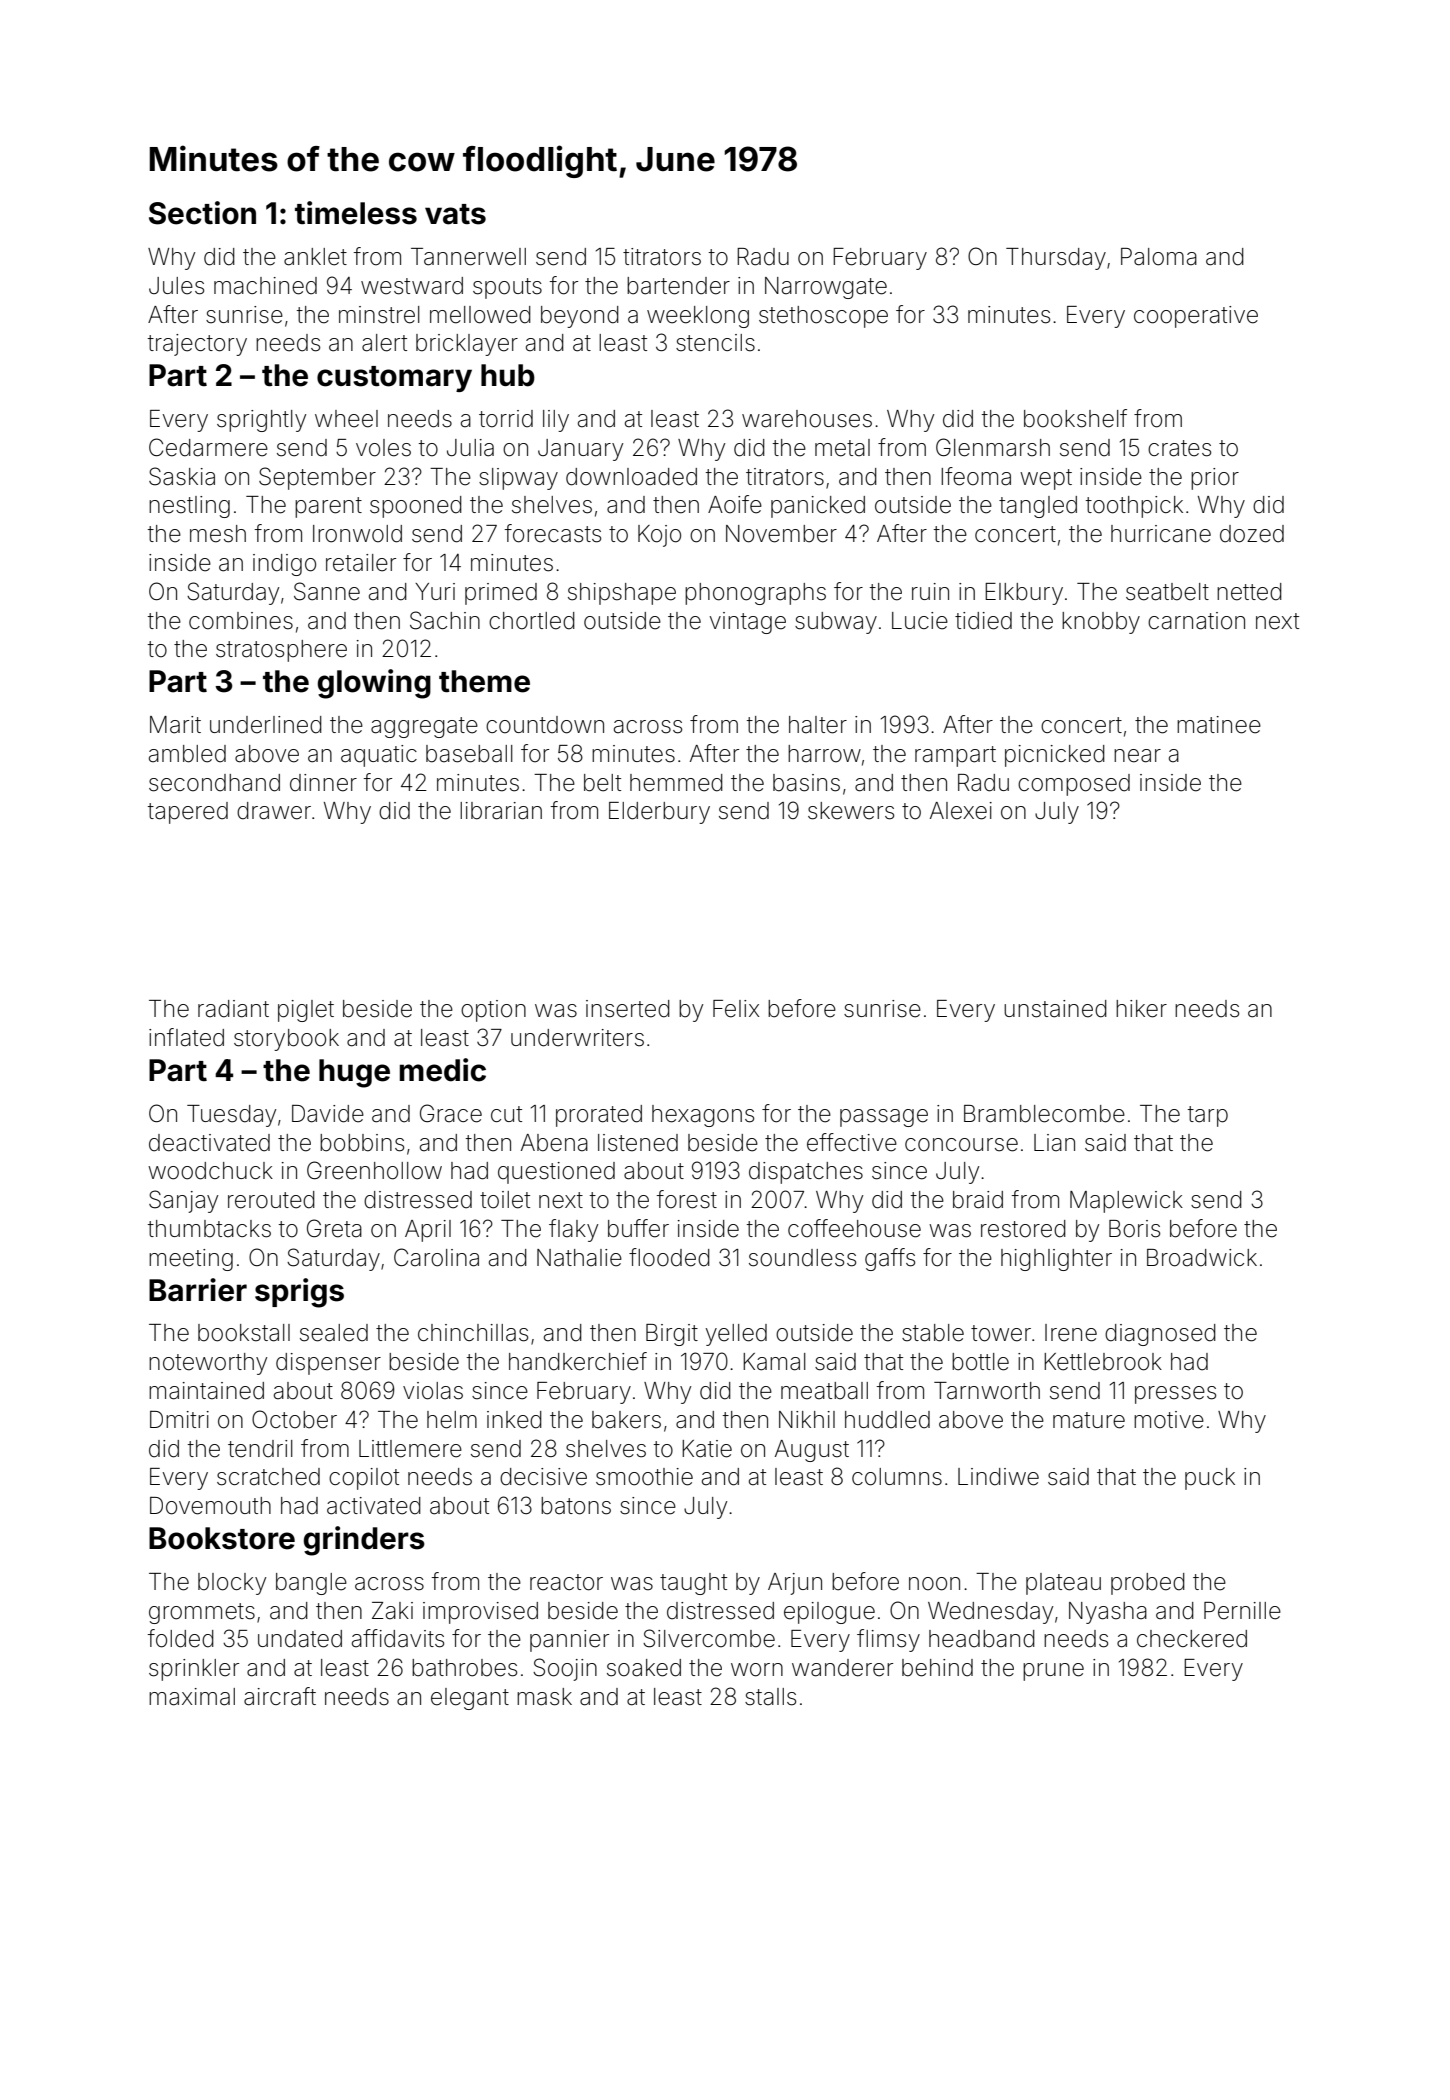 This page has width=1450, height=2100. Describe the element at coordinates (493, 1011) in the page. I see `option` at that location.
